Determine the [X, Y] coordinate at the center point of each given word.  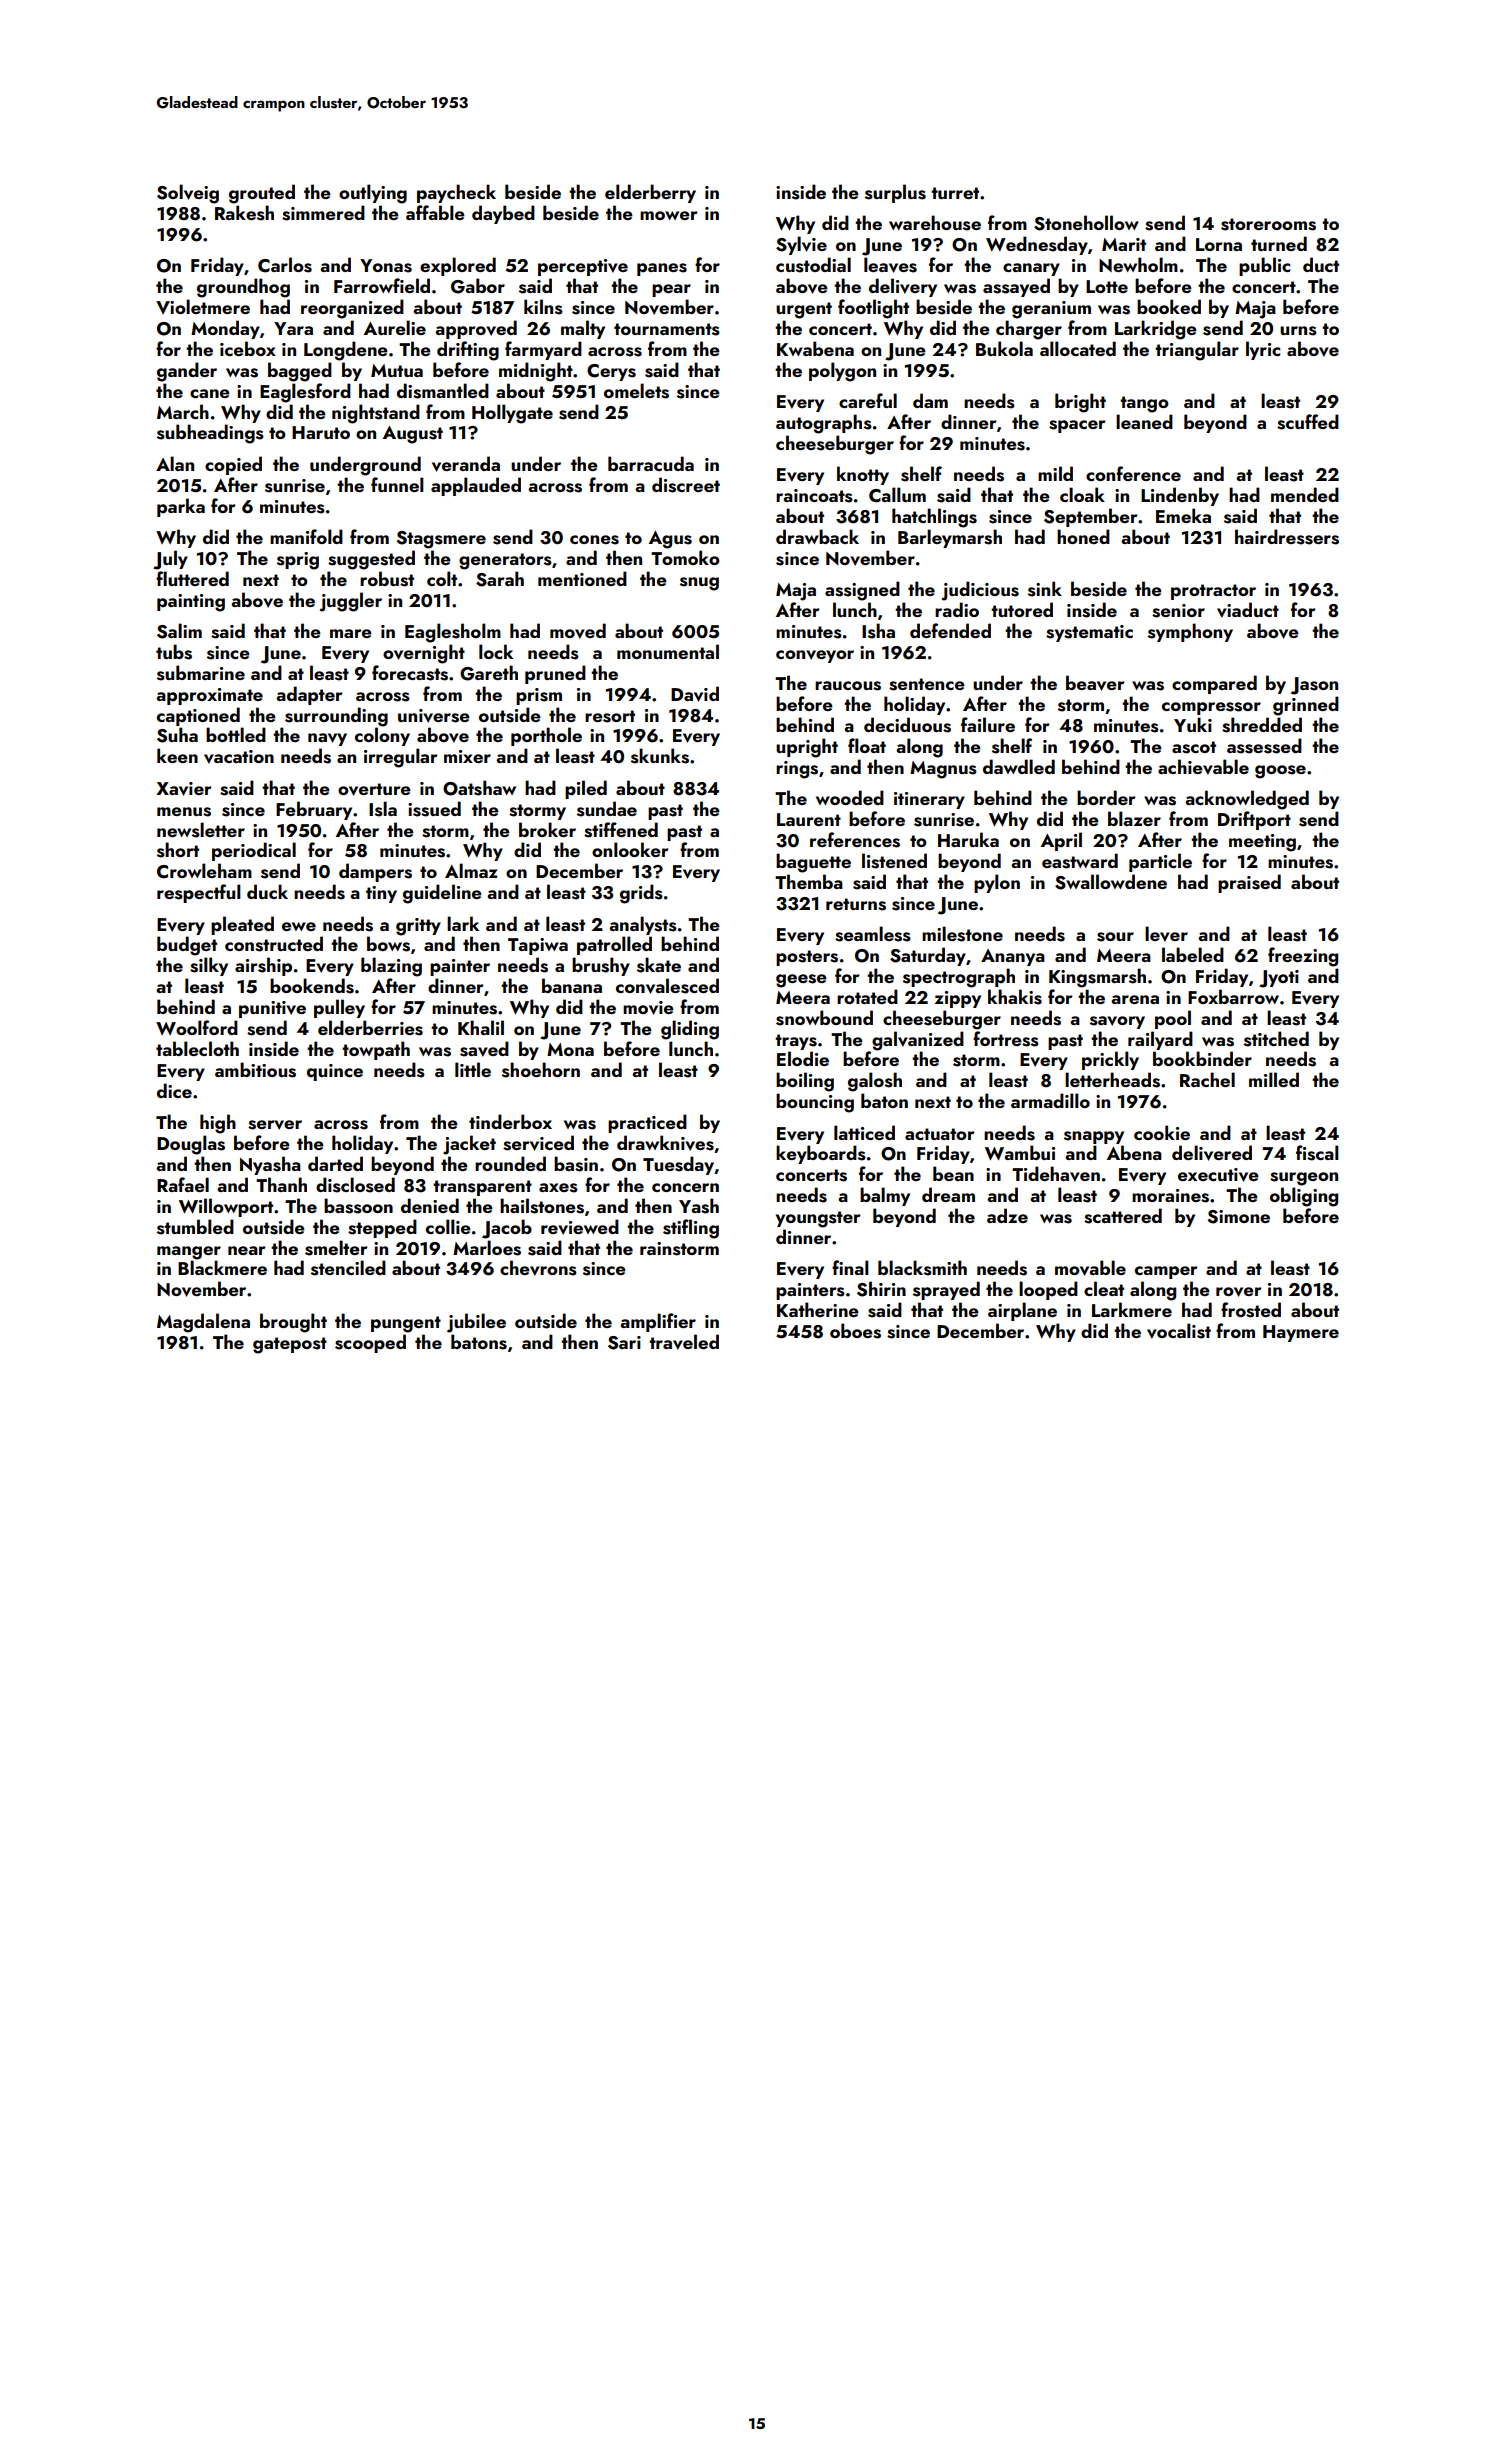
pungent [406, 1324]
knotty [863, 475]
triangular [1197, 351]
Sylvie [801, 245]
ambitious [255, 1070]
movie [648, 1008]
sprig [298, 561]
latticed [864, 1132]
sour [1115, 937]
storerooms [1268, 224]
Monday [225, 329]
